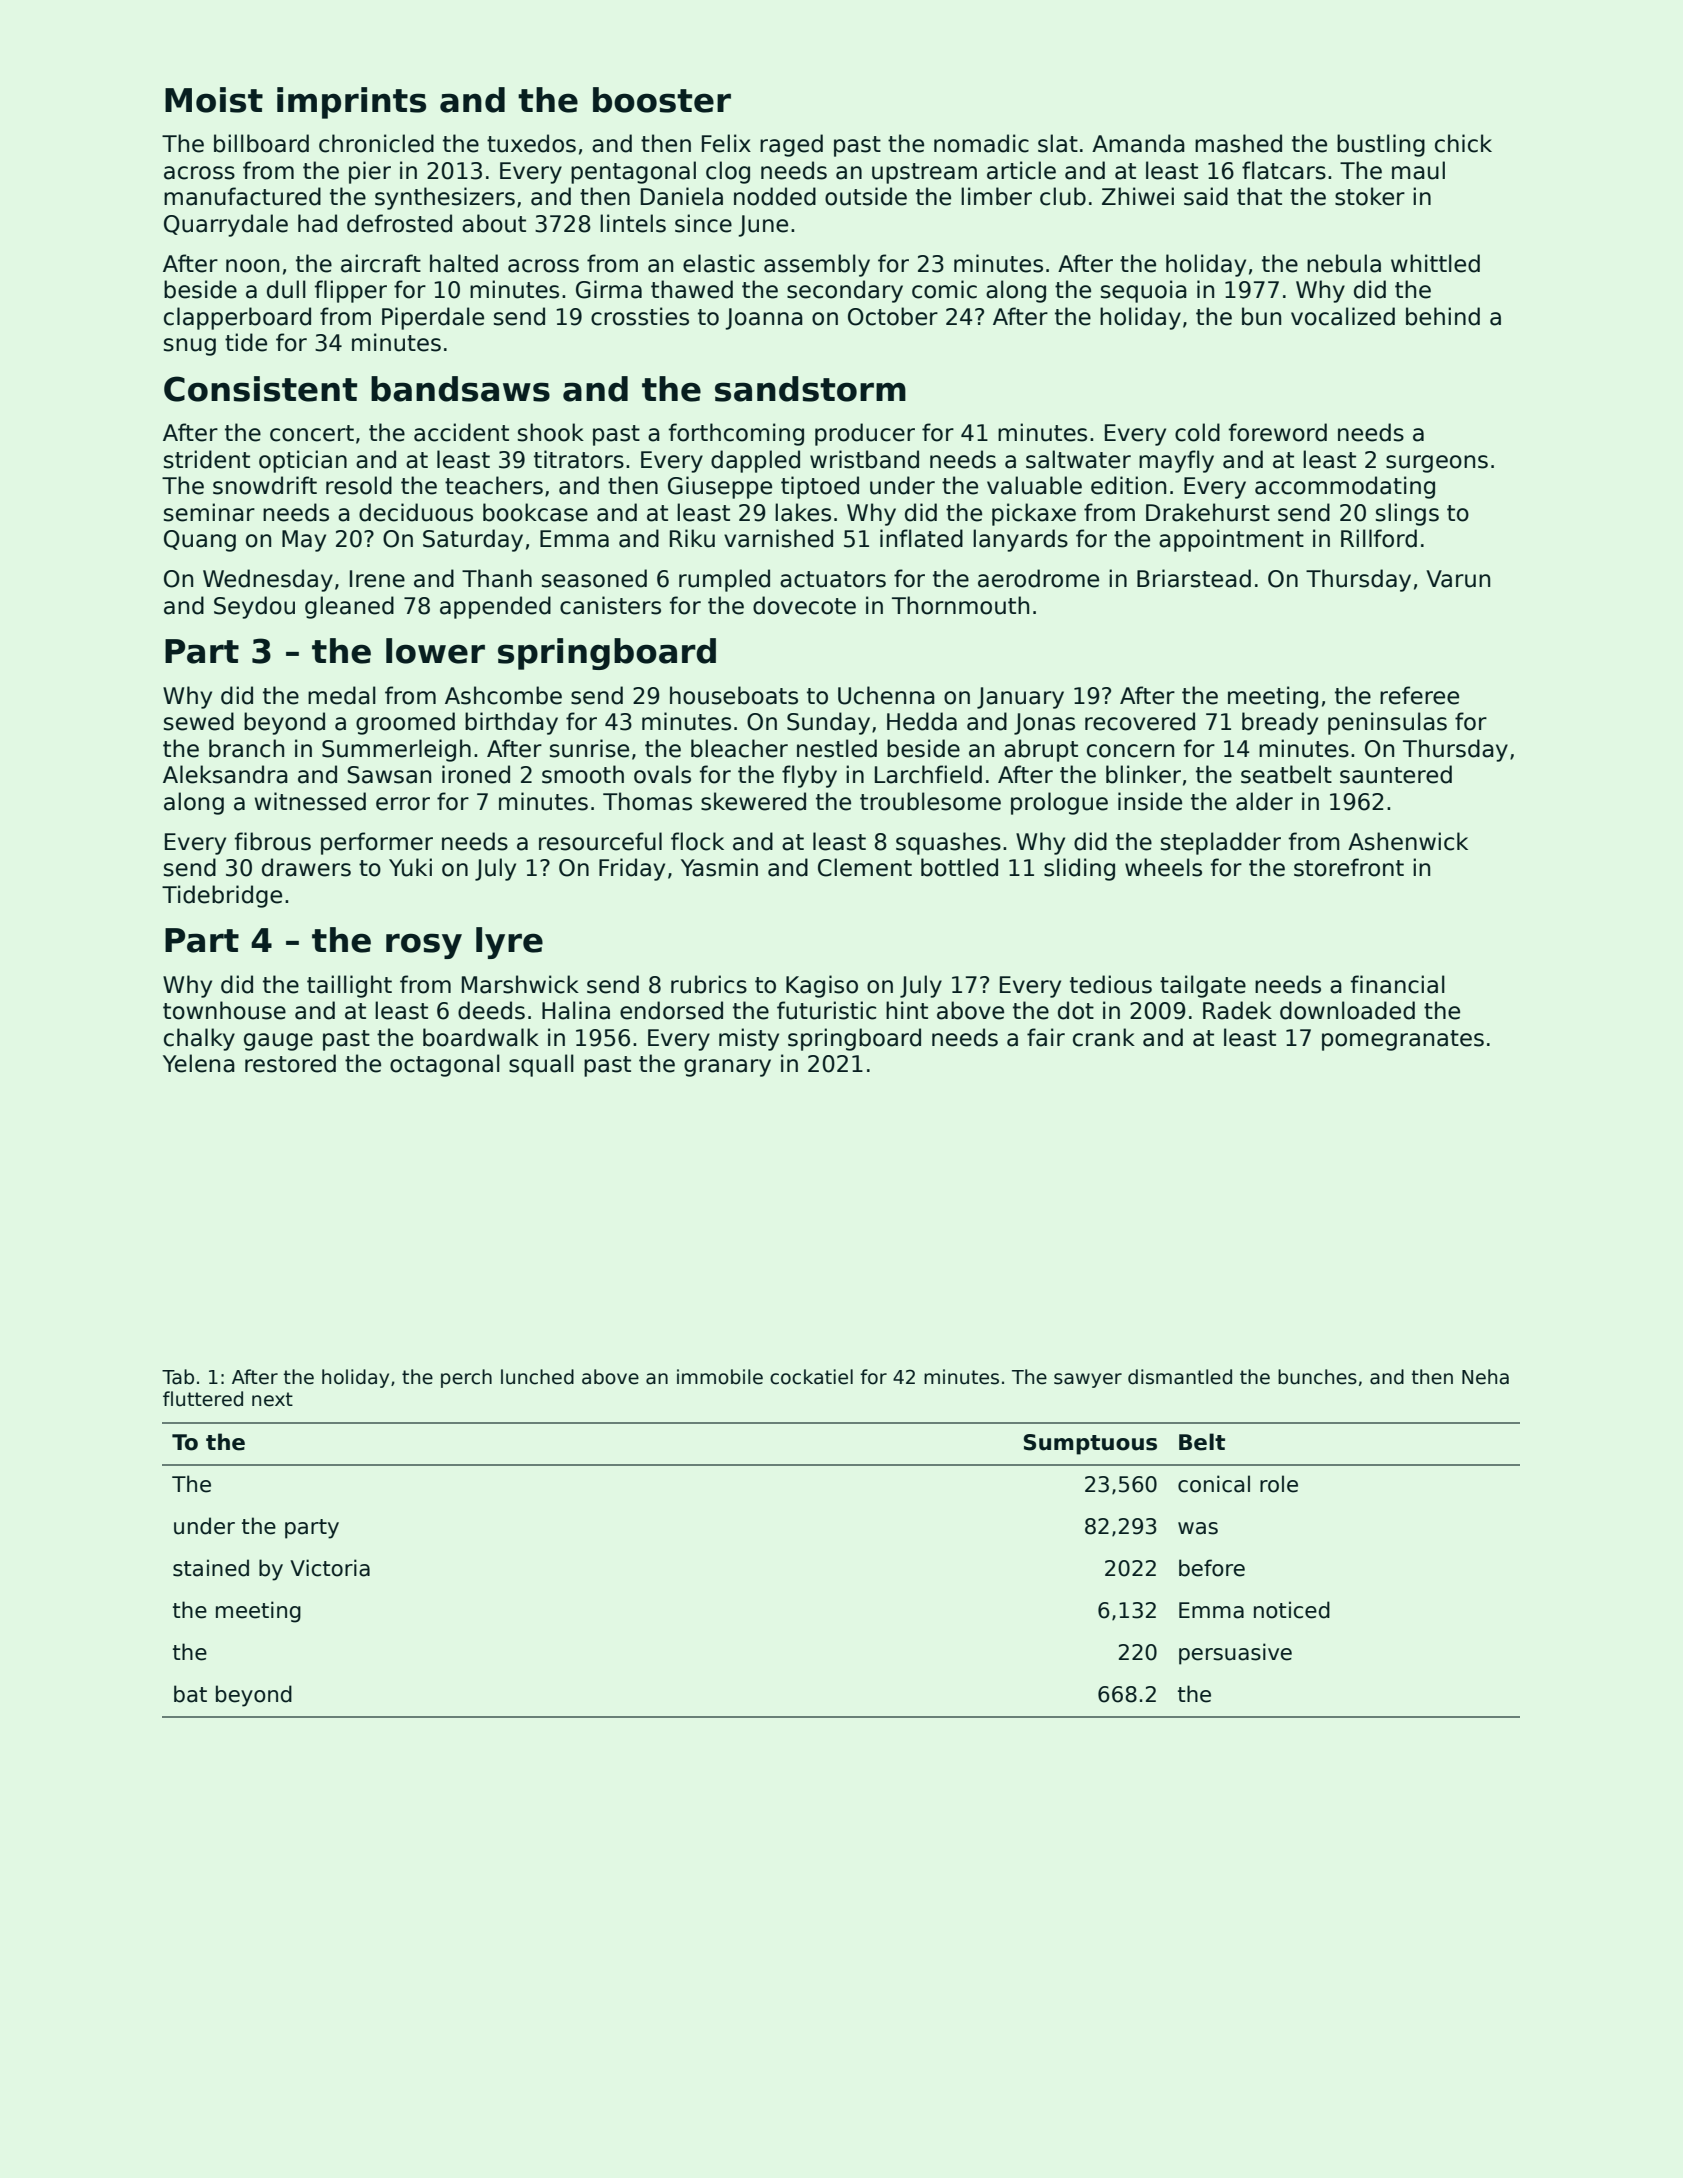 This screenshot has width=1683, height=2178. Describe the element at coordinates (1279, 1484) in the screenshot. I see `role` at that location.
